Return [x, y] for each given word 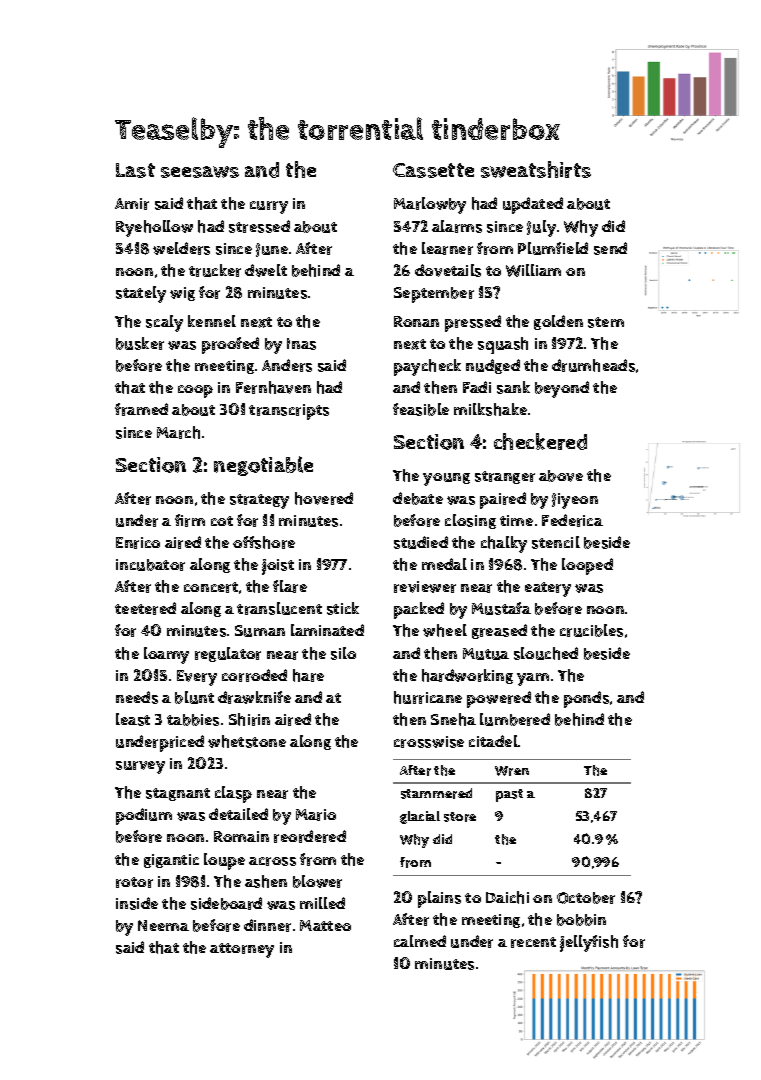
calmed [420, 941]
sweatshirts [536, 169]
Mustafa [501, 608]
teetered [145, 608]
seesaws [200, 172]
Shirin [249, 719]
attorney [242, 950]
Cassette [433, 170]
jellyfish [589, 943]
